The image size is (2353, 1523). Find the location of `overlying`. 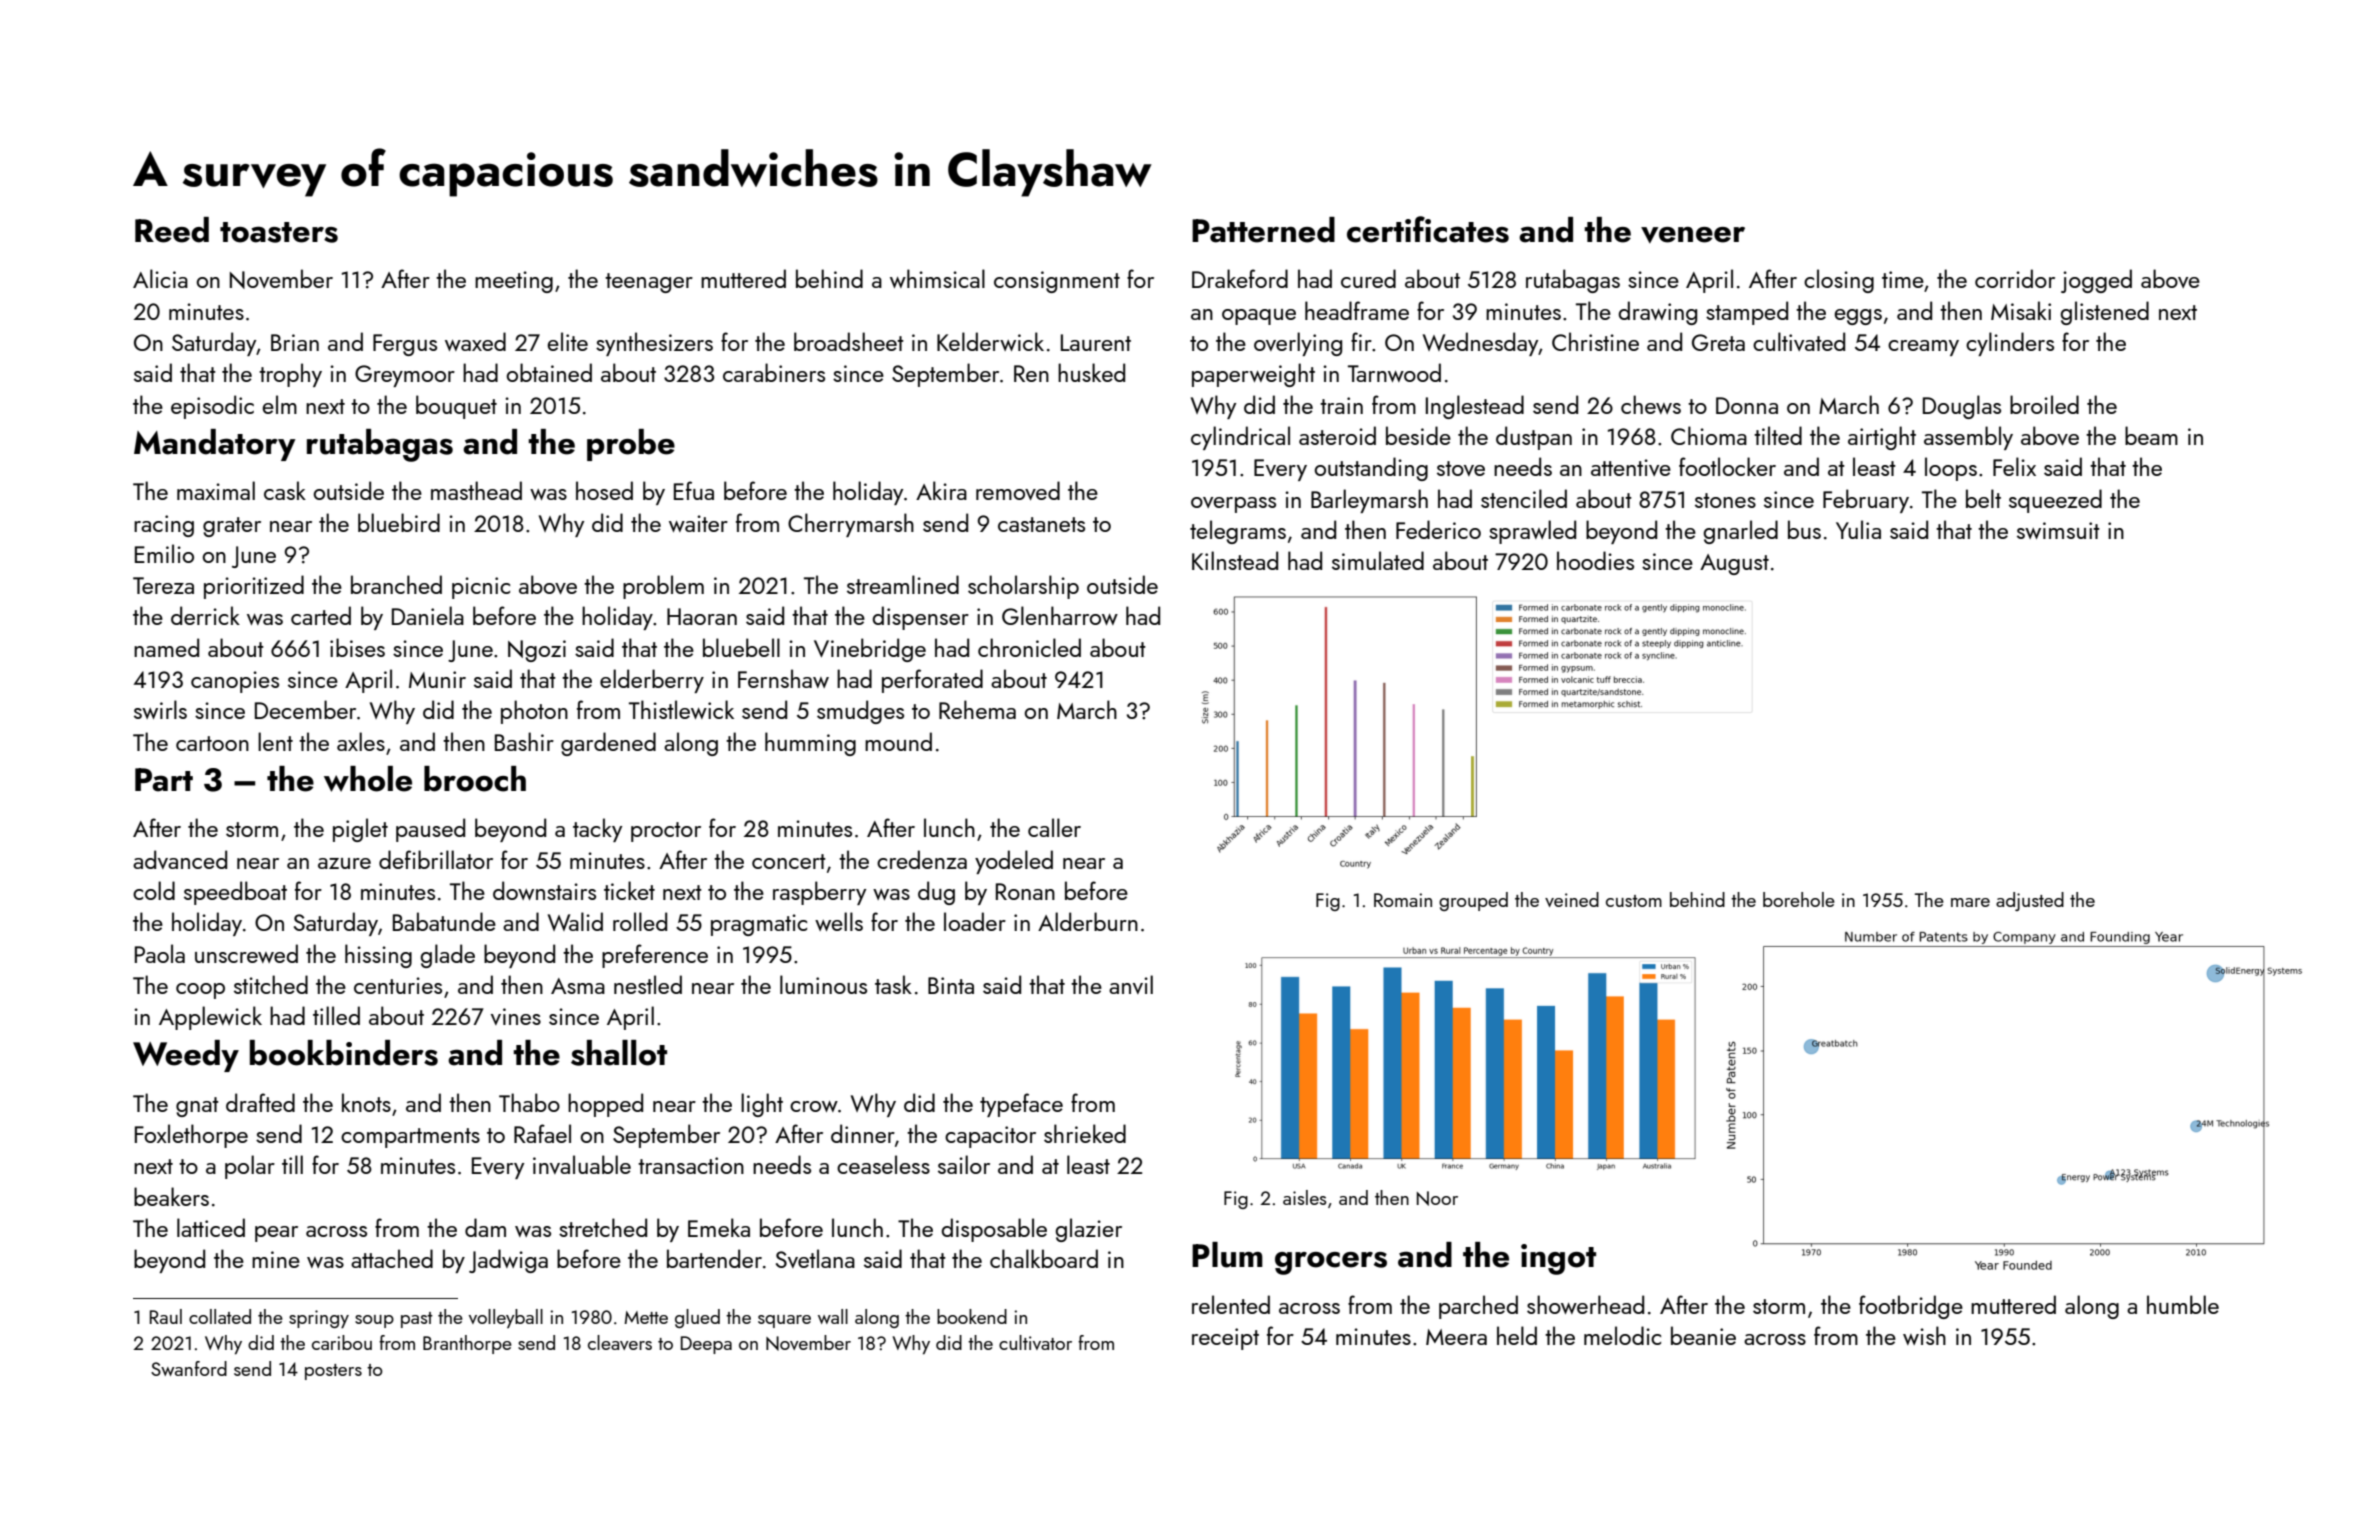

overlying is located at coordinates (1298, 344).
